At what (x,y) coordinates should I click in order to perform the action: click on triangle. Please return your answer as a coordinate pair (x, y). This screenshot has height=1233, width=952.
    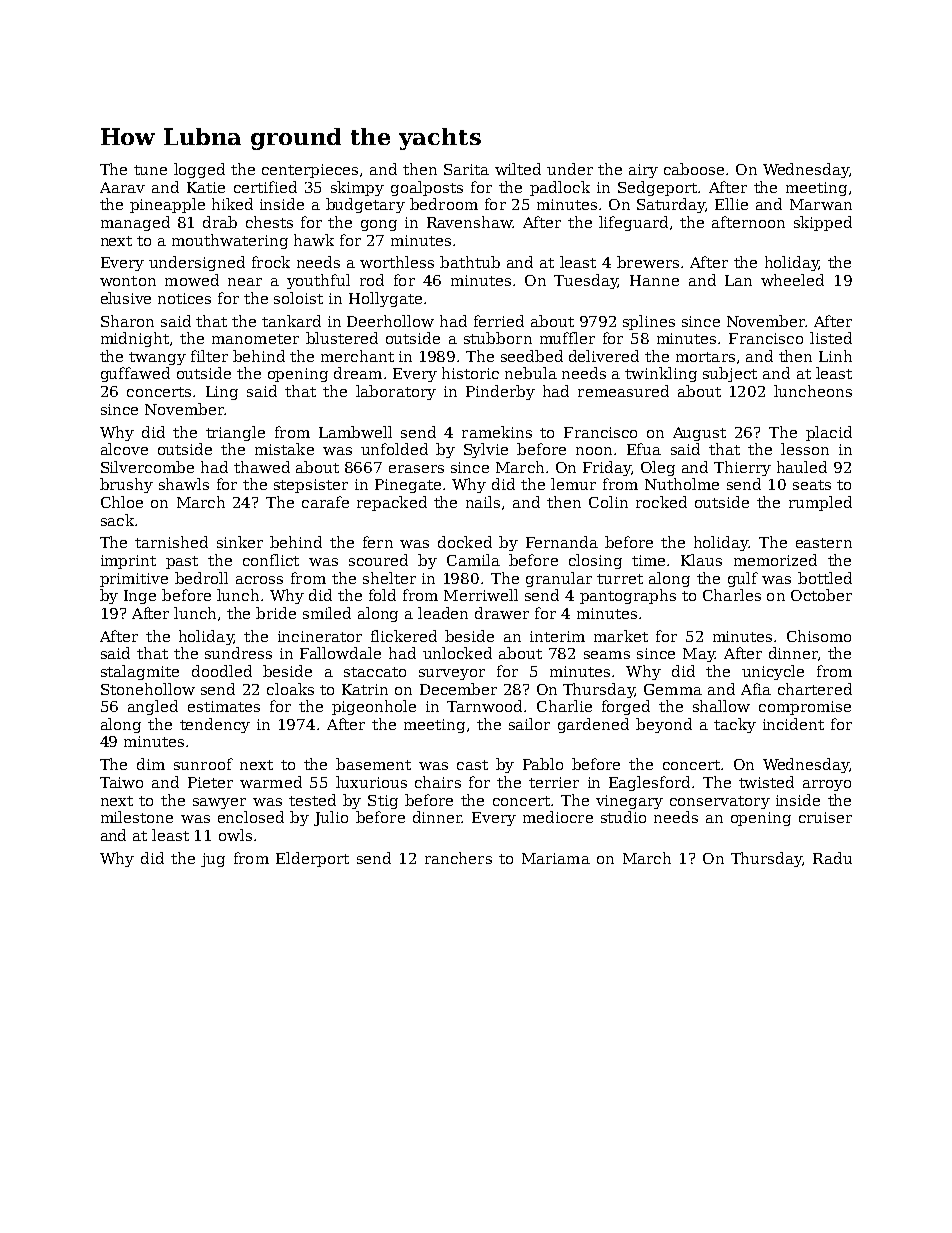
    Looking at the image, I should click on (235, 433).
